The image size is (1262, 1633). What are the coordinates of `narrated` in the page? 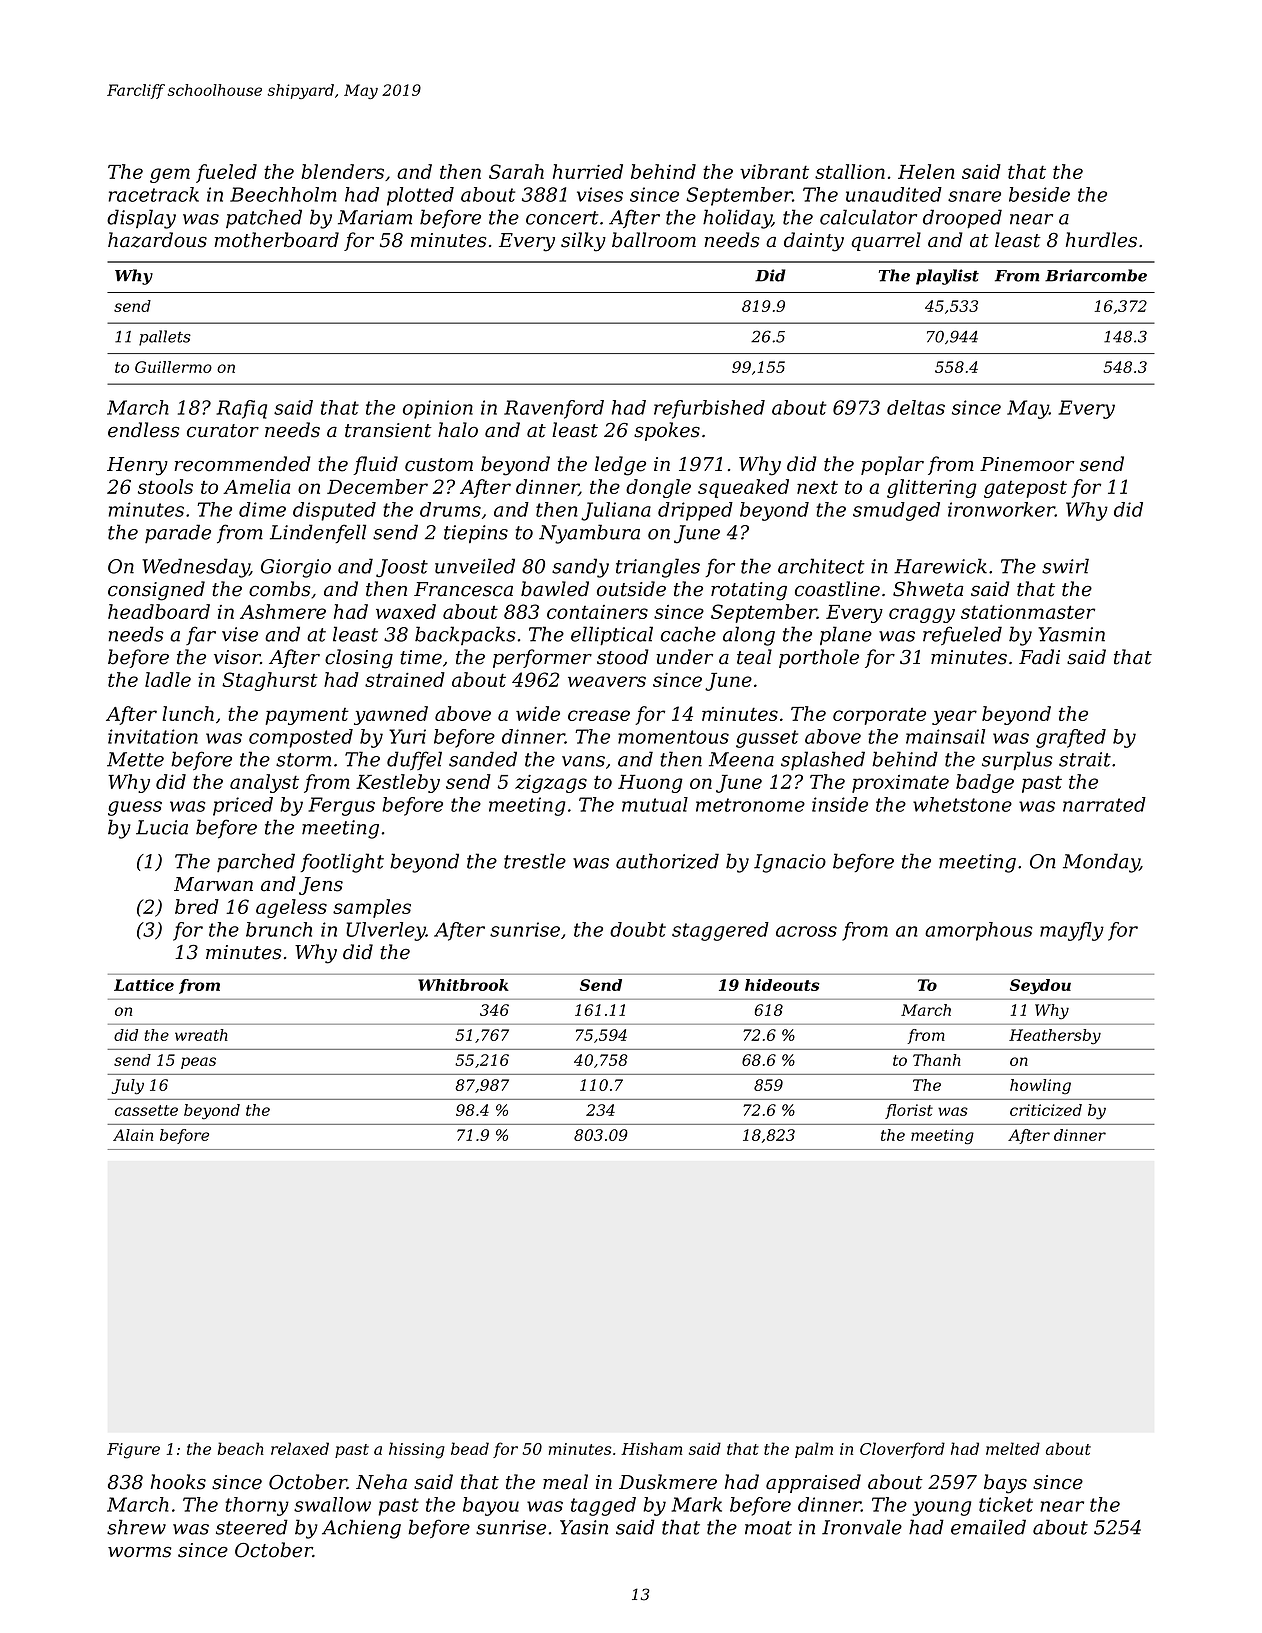 It's located at (1104, 804).
